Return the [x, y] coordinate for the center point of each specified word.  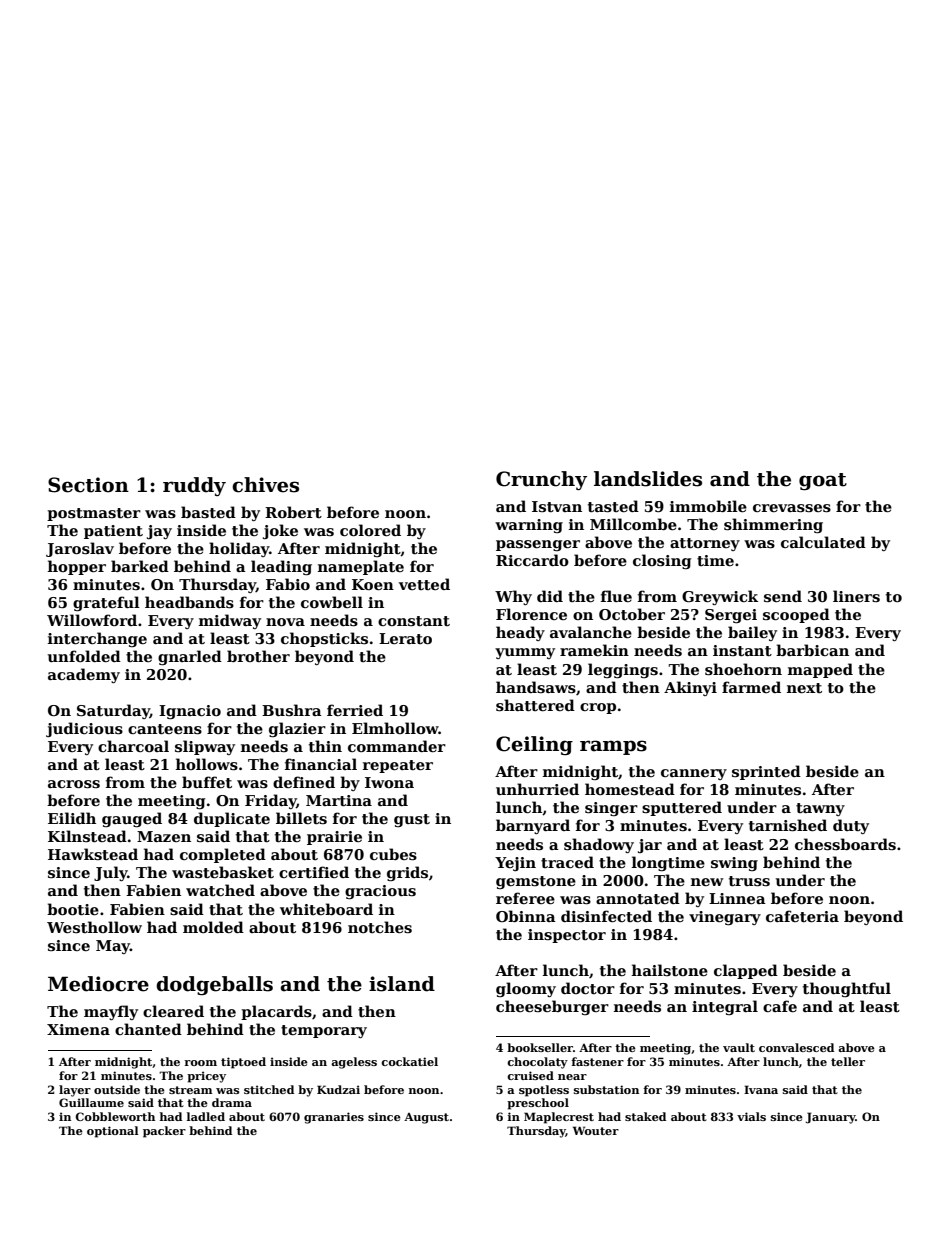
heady [520, 633]
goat [823, 481]
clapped [746, 971]
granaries [334, 1118]
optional [113, 1132]
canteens [165, 729]
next [804, 688]
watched [220, 890]
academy [84, 675]
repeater [398, 766]
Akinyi [690, 688]
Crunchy [541, 480]
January [831, 1118]
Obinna [526, 916]
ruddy [194, 486]
